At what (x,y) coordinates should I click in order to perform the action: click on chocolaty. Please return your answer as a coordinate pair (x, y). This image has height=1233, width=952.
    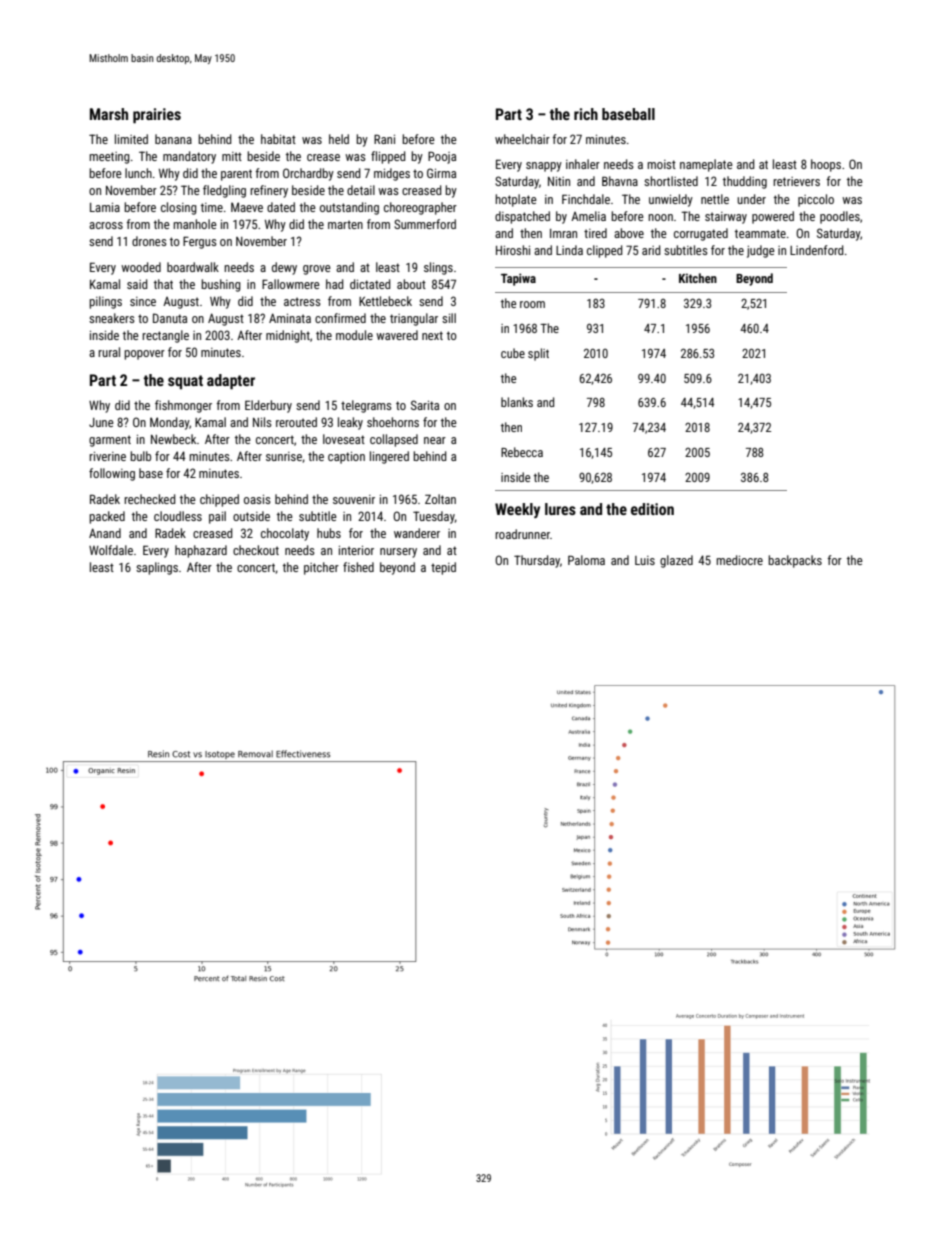
    Looking at the image, I should click on (285, 534).
